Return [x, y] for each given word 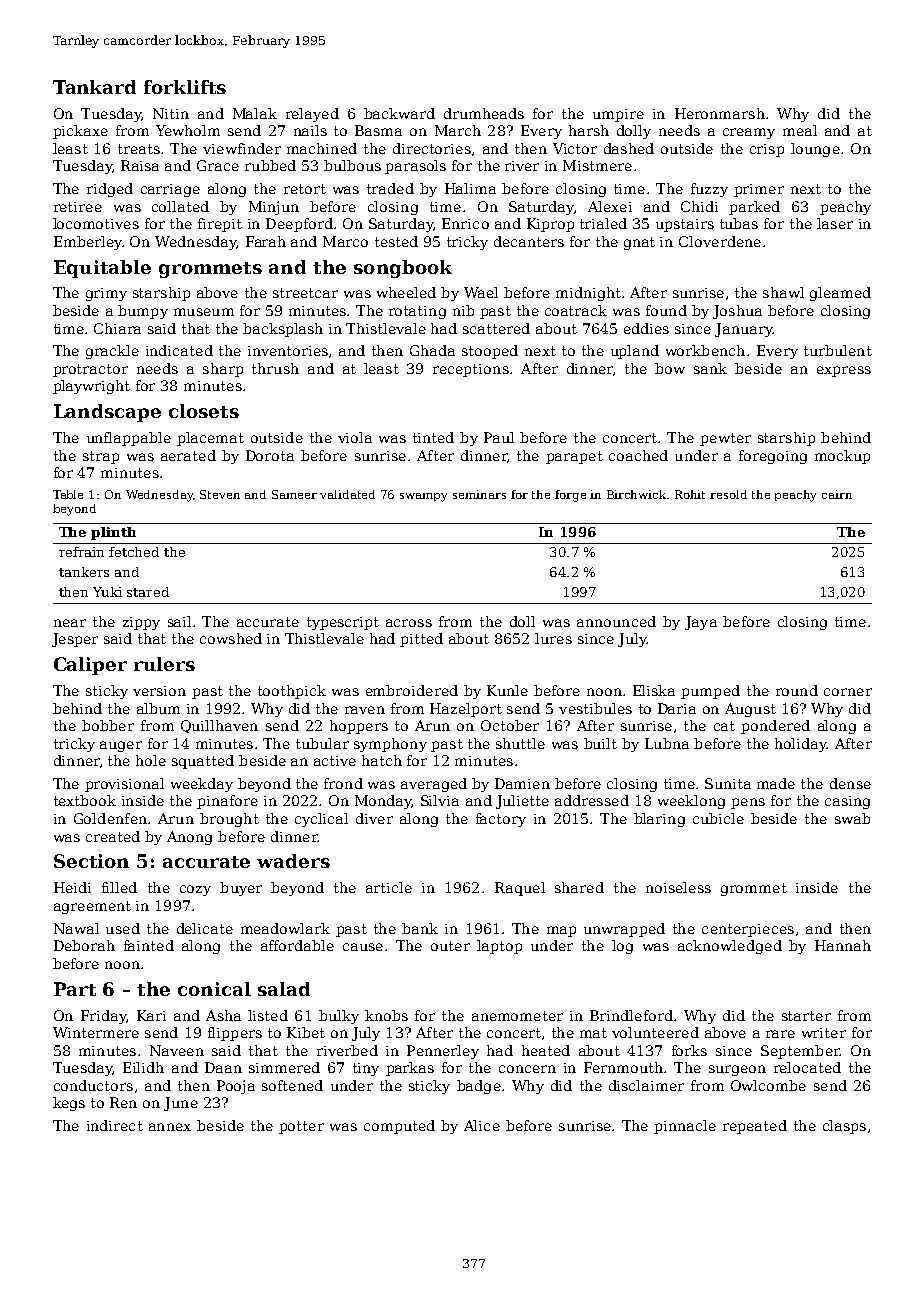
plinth [113, 533]
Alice [482, 1125]
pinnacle [685, 1127]
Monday [383, 802]
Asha [223, 1015]
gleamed [840, 294]
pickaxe [80, 132]
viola [355, 437]
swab [852, 818]
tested [396, 241]
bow [670, 368]
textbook [85, 800]
